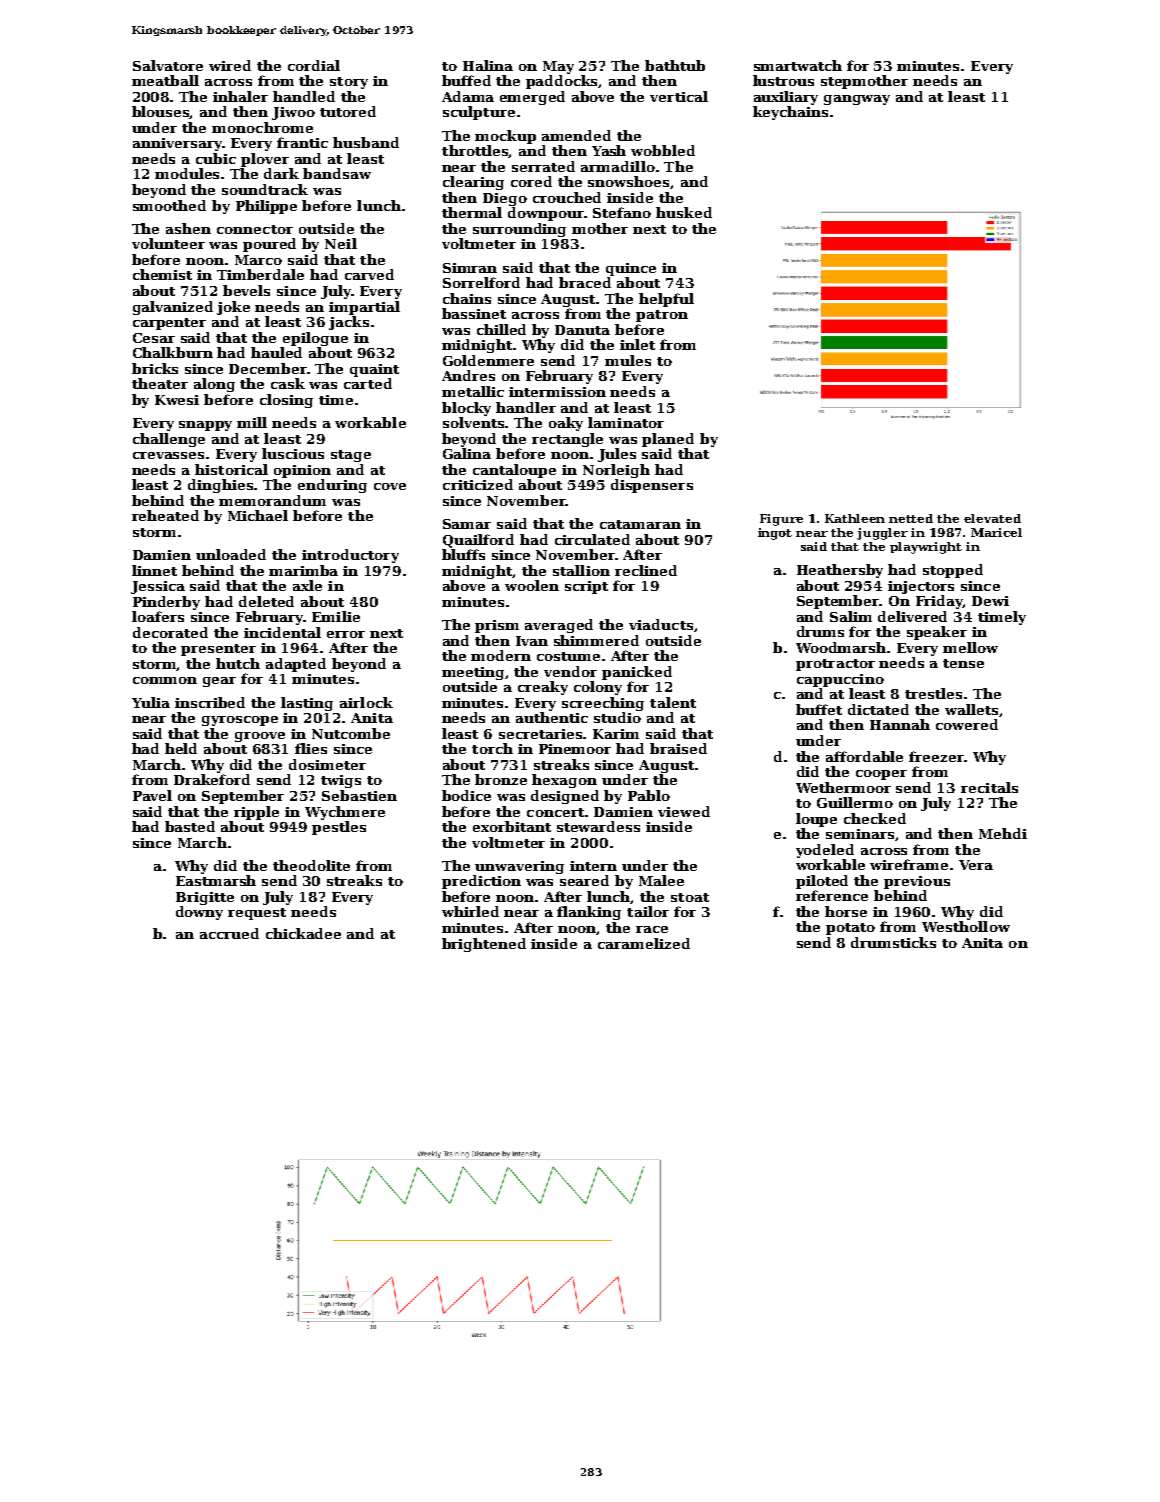 The width and height of the screenshot is (1160, 1502). What do you see at coordinates (628, 360) in the screenshot?
I see `mules` at bounding box center [628, 360].
